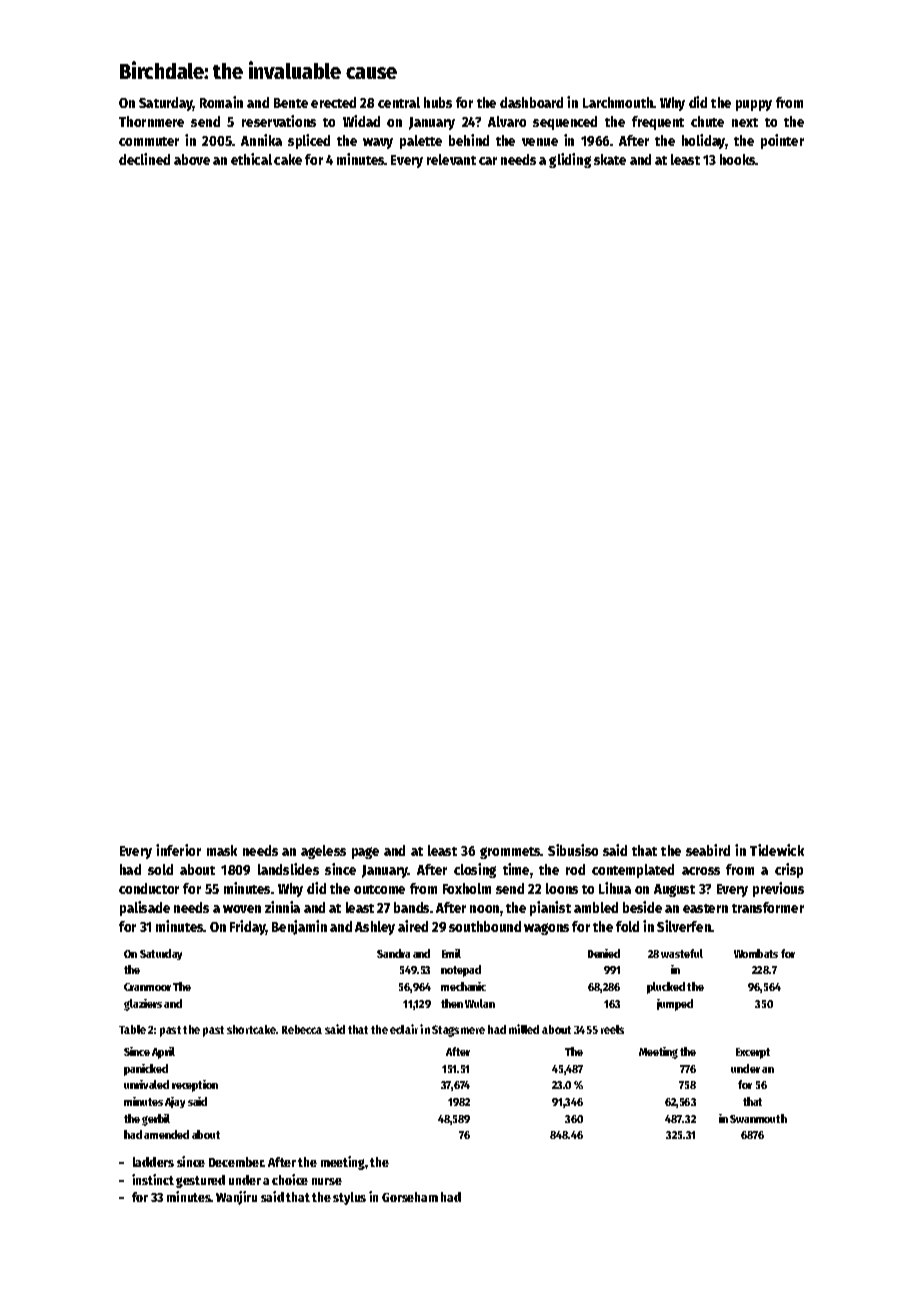 This screenshot has width=924, height=1308. I want to click on seabird, so click(708, 850).
